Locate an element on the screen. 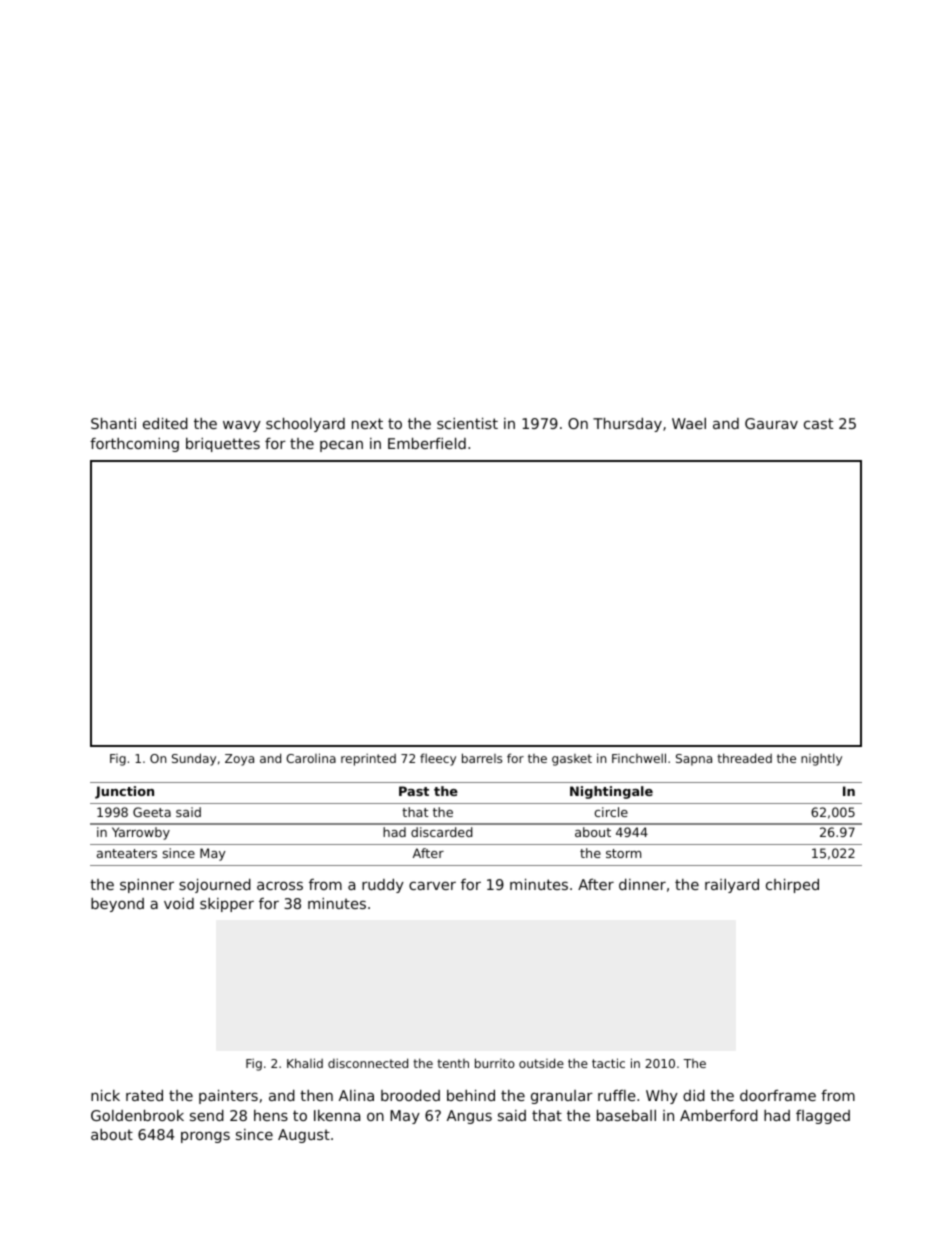 The image size is (952, 1233). Emberfield is located at coordinates (427, 443).
